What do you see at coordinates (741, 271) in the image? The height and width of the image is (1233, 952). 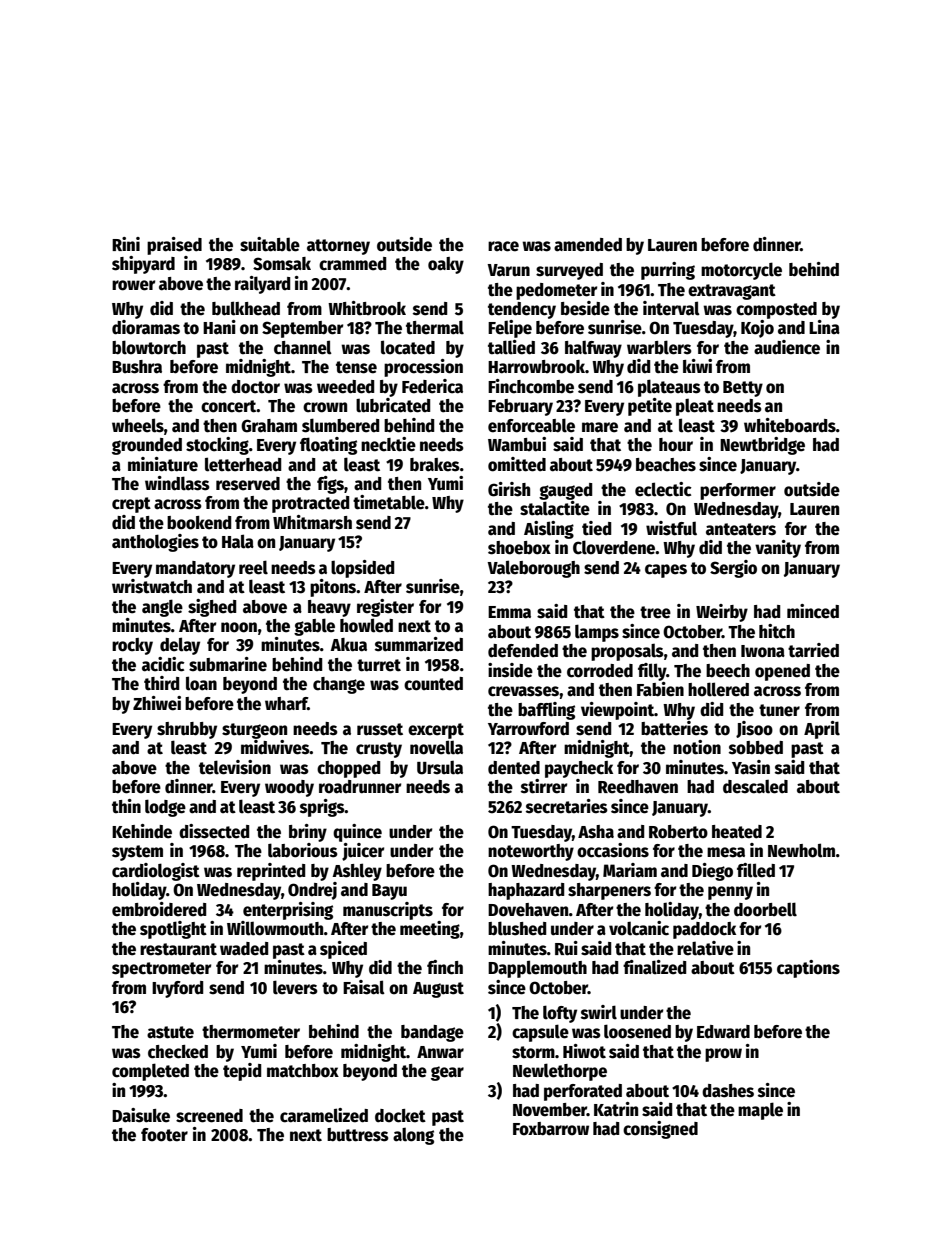 I see `motorcycle` at bounding box center [741, 271].
